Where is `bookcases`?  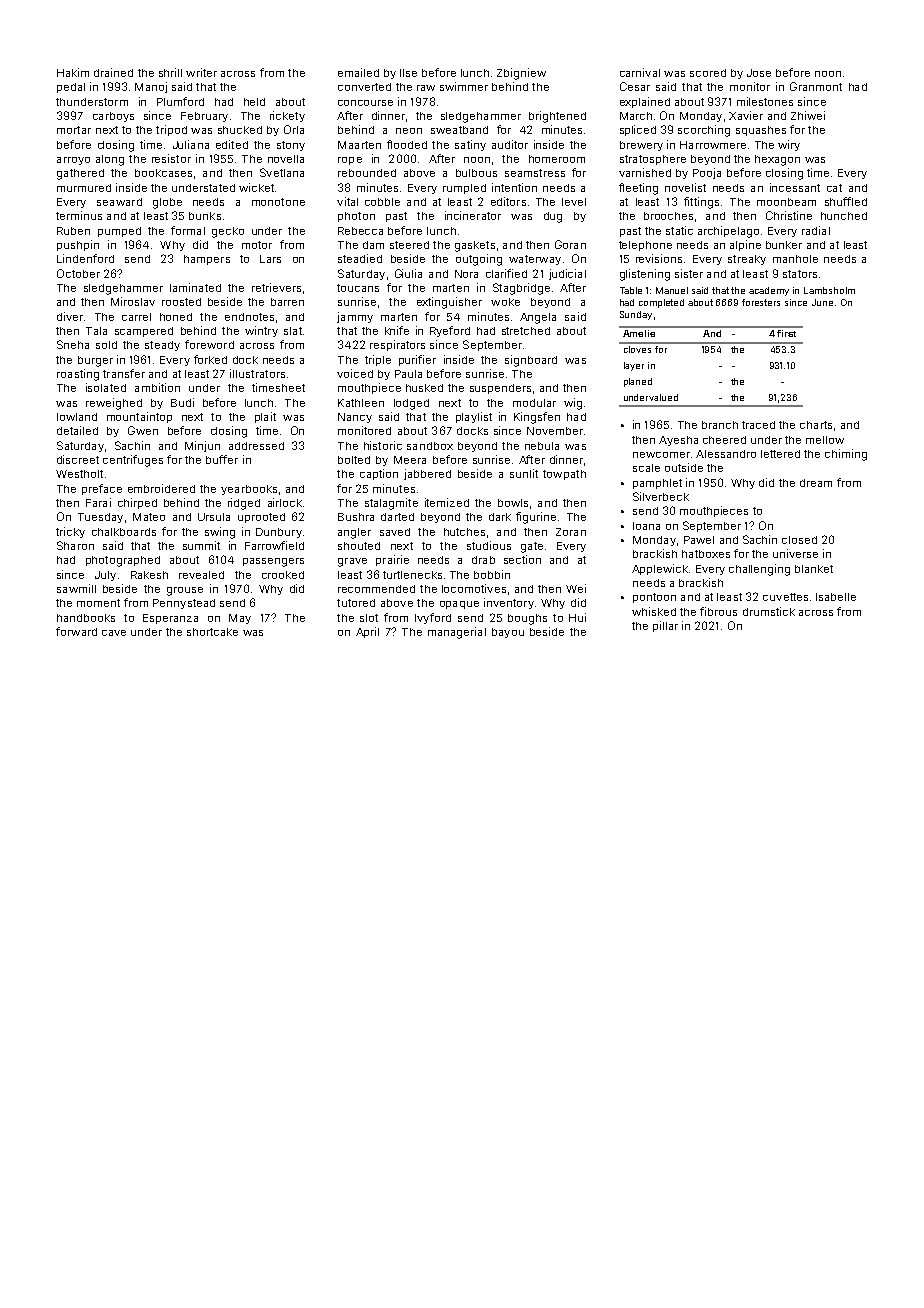 bookcases is located at coordinates (163, 173).
